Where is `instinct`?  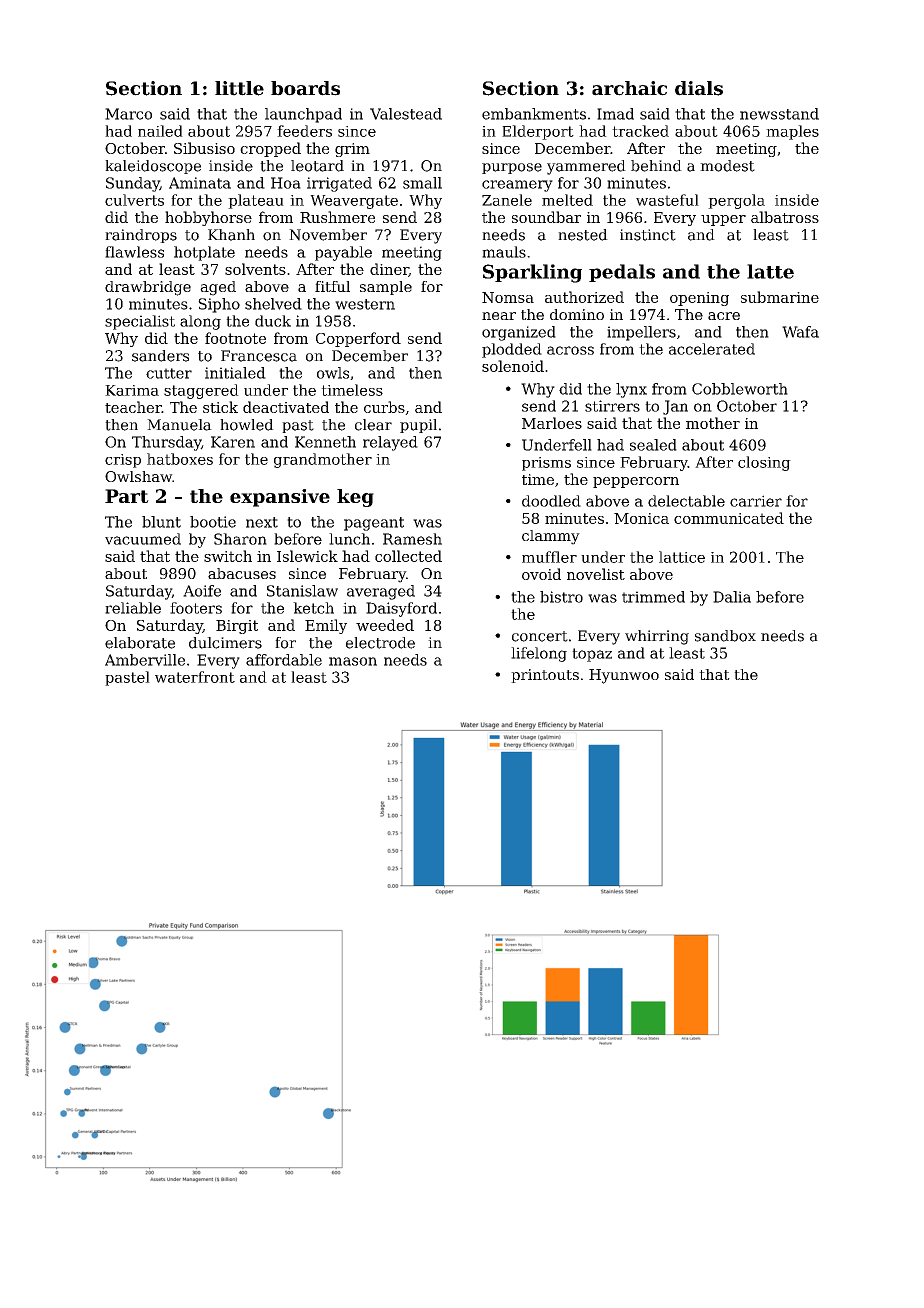
instinct is located at coordinates (648, 235).
